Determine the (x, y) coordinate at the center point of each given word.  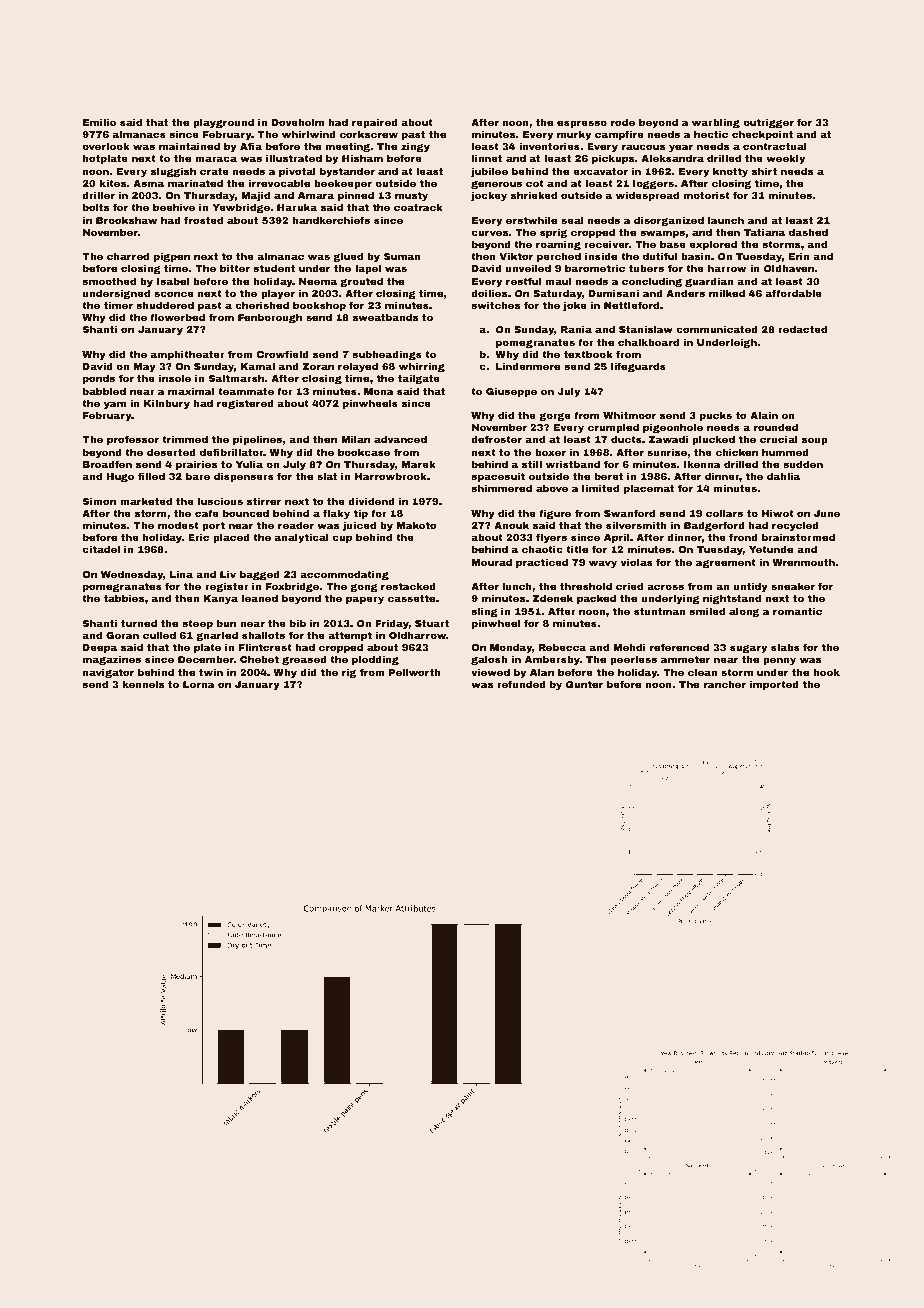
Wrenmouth (803, 562)
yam (115, 405)
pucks (716, 416)
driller (98, 195)
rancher (725, 684)
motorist (707, 195)
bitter (235, 268)
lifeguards (638, 367)
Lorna (199, 684)
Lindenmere (528, 366)
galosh (489, 660)
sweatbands (385, 317)
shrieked (534, 195)
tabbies (124, 598)
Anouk (511, 525)
